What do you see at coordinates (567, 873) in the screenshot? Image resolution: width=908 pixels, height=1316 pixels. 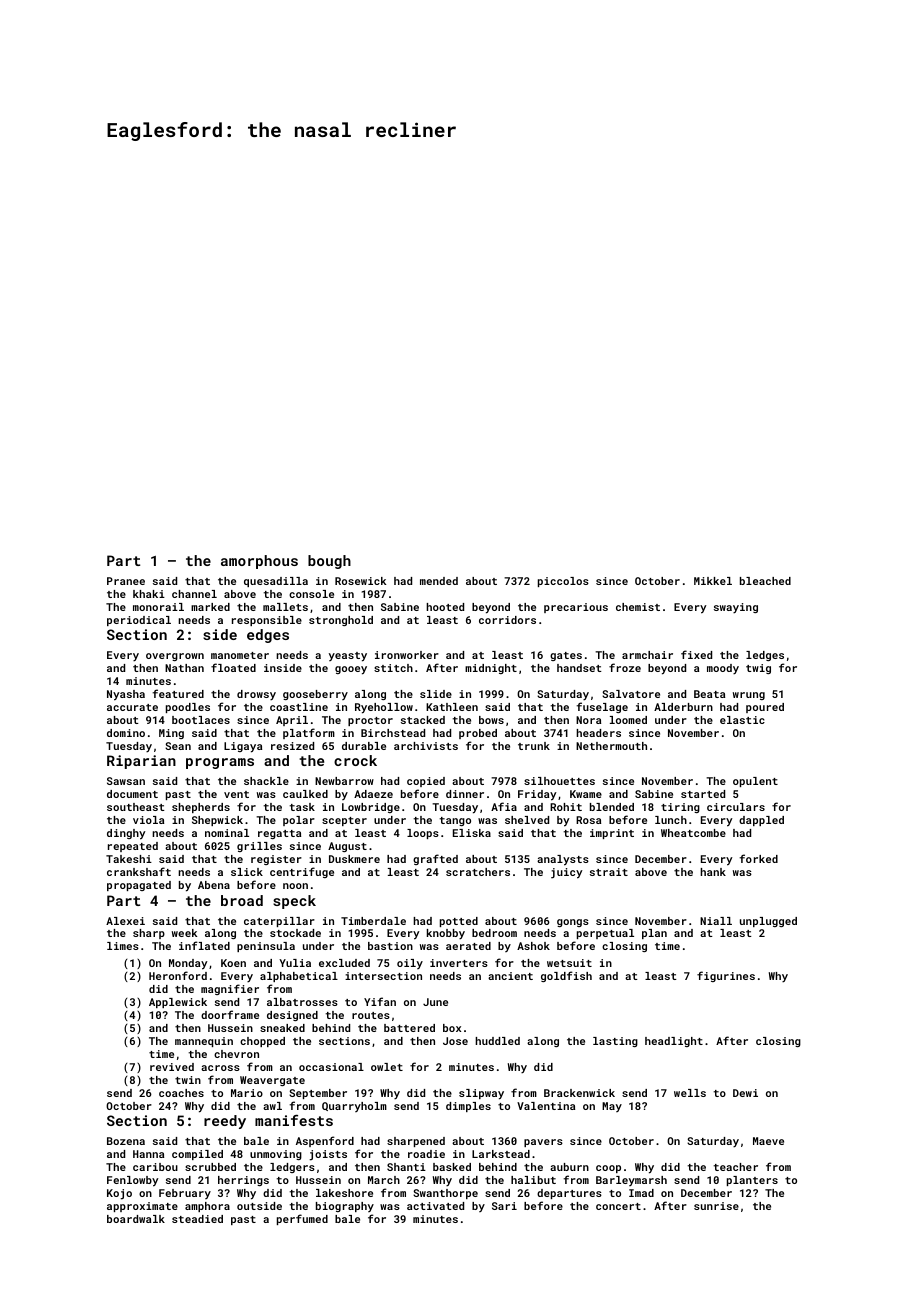 I see `juicy` at bounding box center [567, 873].
